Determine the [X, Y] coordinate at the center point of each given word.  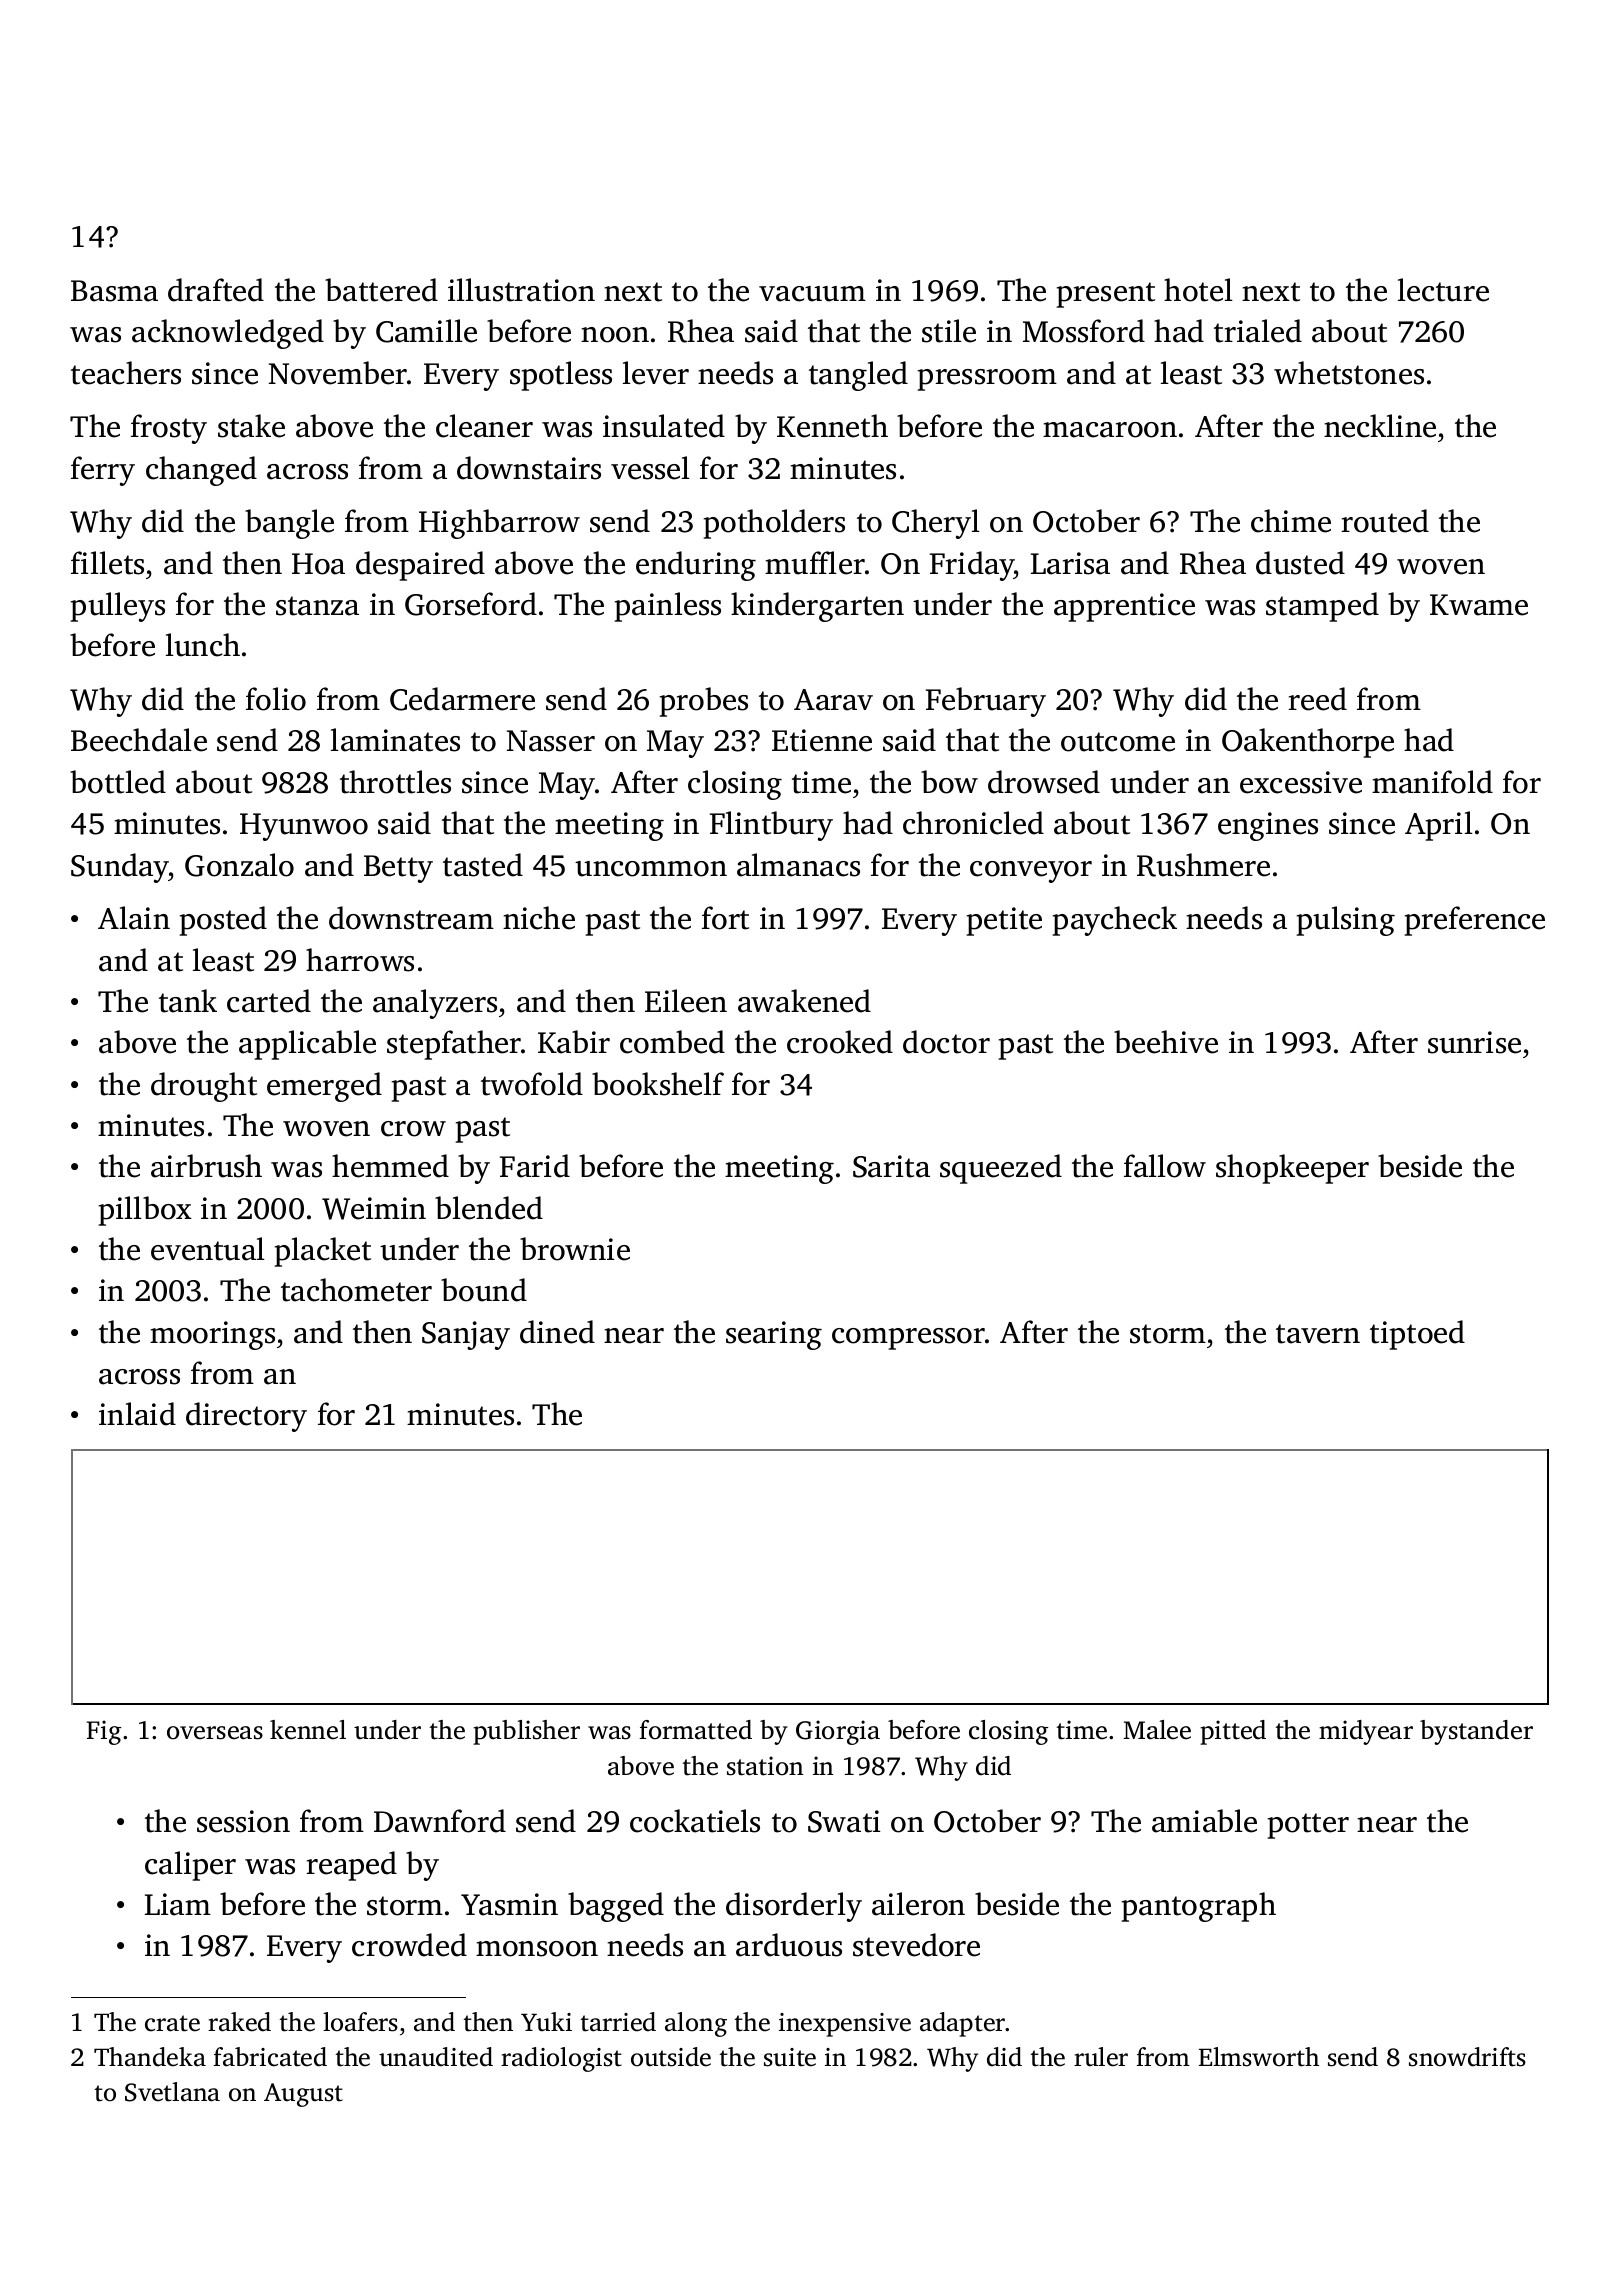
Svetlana [172, 2092]
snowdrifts [1467, 2057]
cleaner [484, 426]
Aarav [833, 700]
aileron [918, 1904]
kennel [308, 1730]
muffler [815, 563]
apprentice [1124, 607]
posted [223, 921]
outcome [1118, 742]
